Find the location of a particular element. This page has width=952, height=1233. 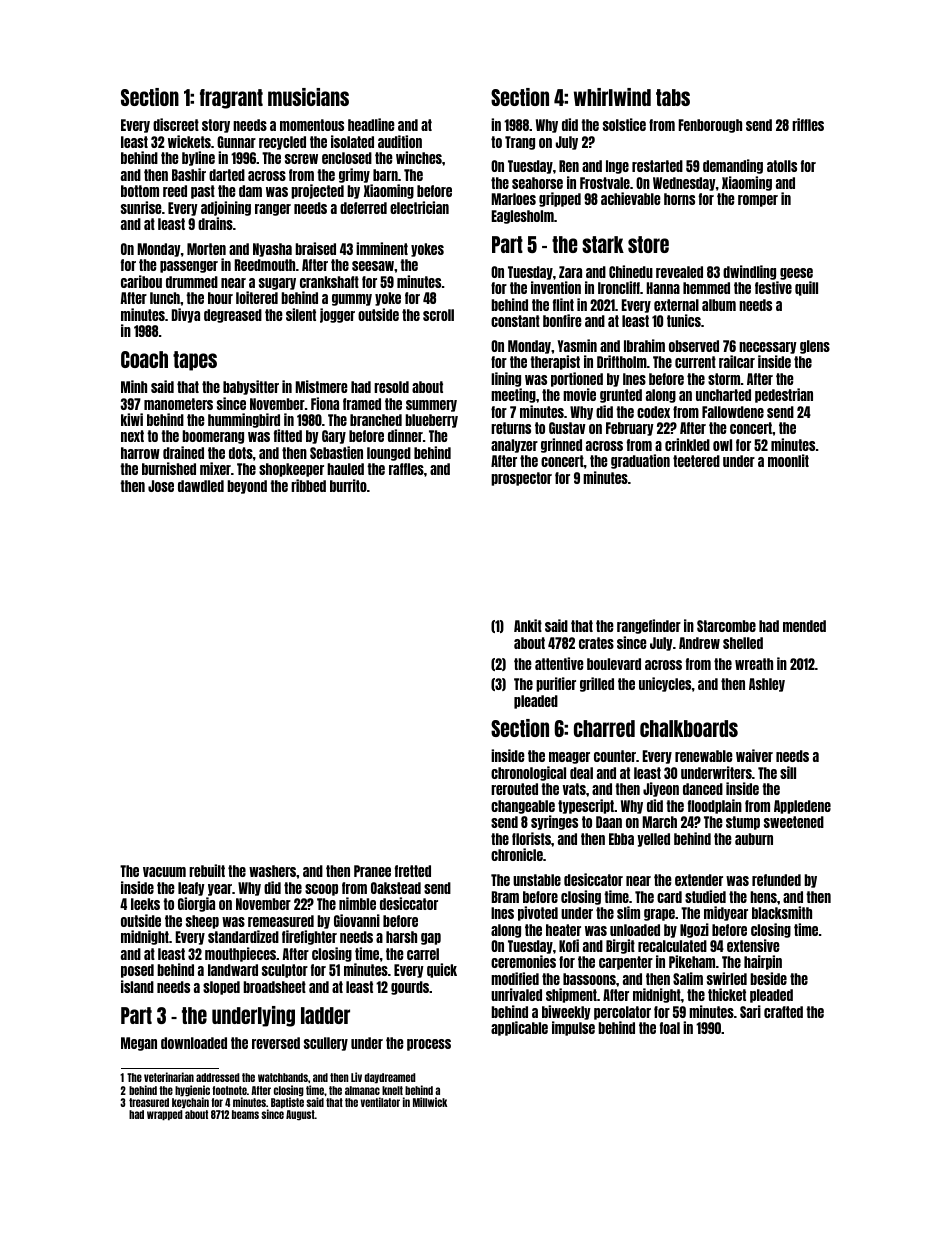

whirlwind is located at coordinates (612, 97).
